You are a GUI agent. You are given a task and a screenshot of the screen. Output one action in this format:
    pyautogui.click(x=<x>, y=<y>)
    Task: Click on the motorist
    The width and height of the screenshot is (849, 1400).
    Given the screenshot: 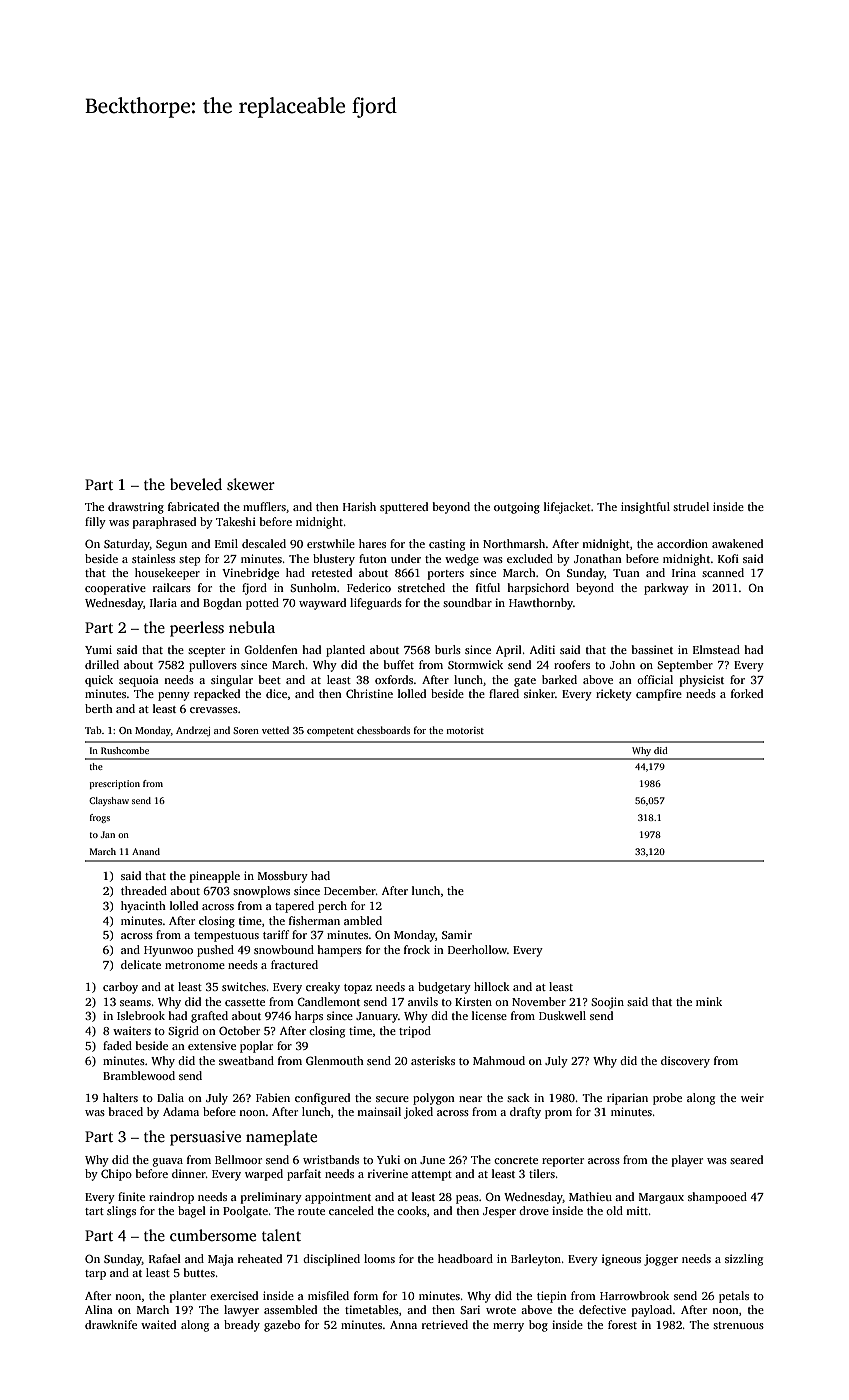 What is the action you would take?
    pyautogui.click(x=465, y=730)
